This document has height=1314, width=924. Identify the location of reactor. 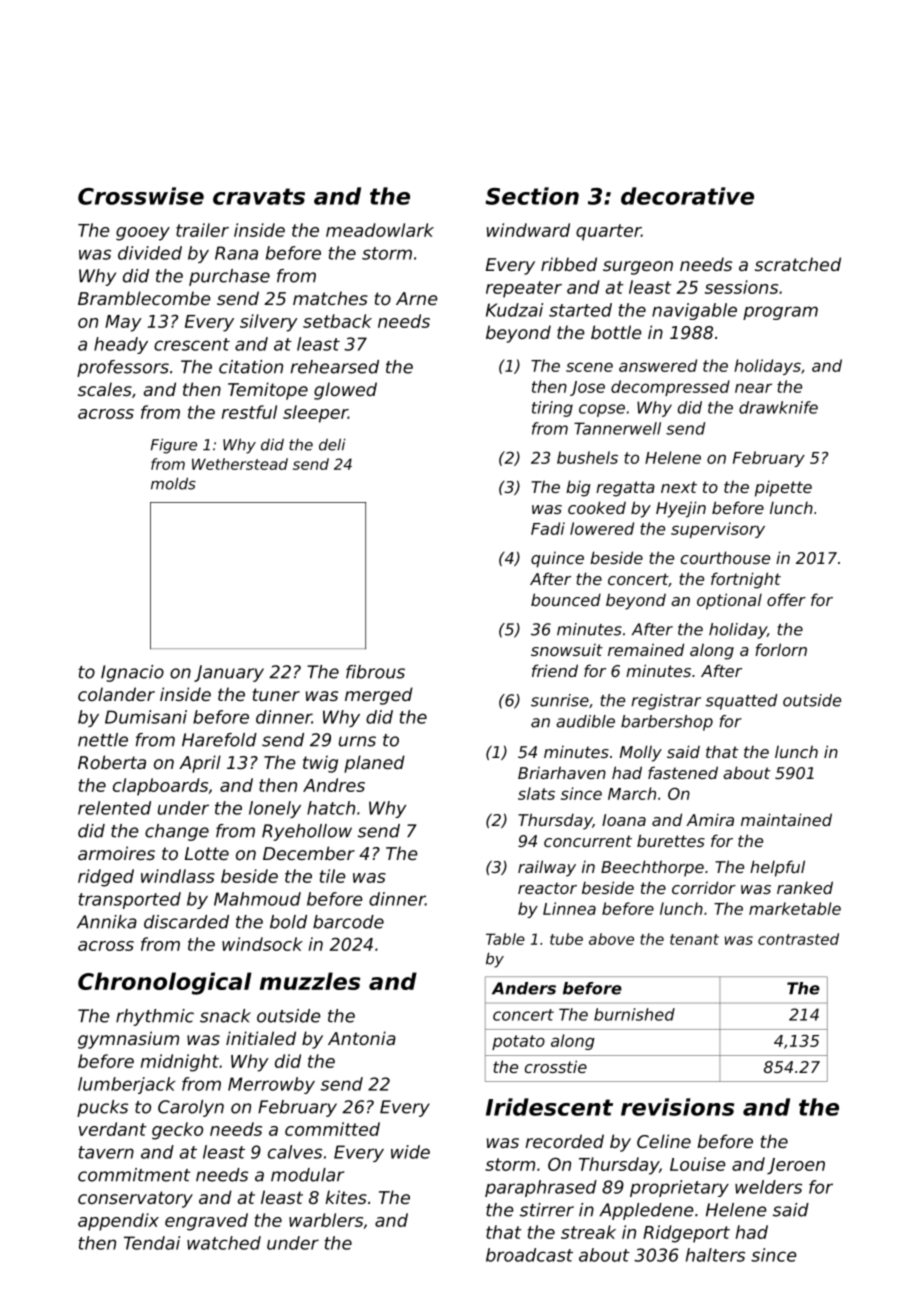
(547, 888).
